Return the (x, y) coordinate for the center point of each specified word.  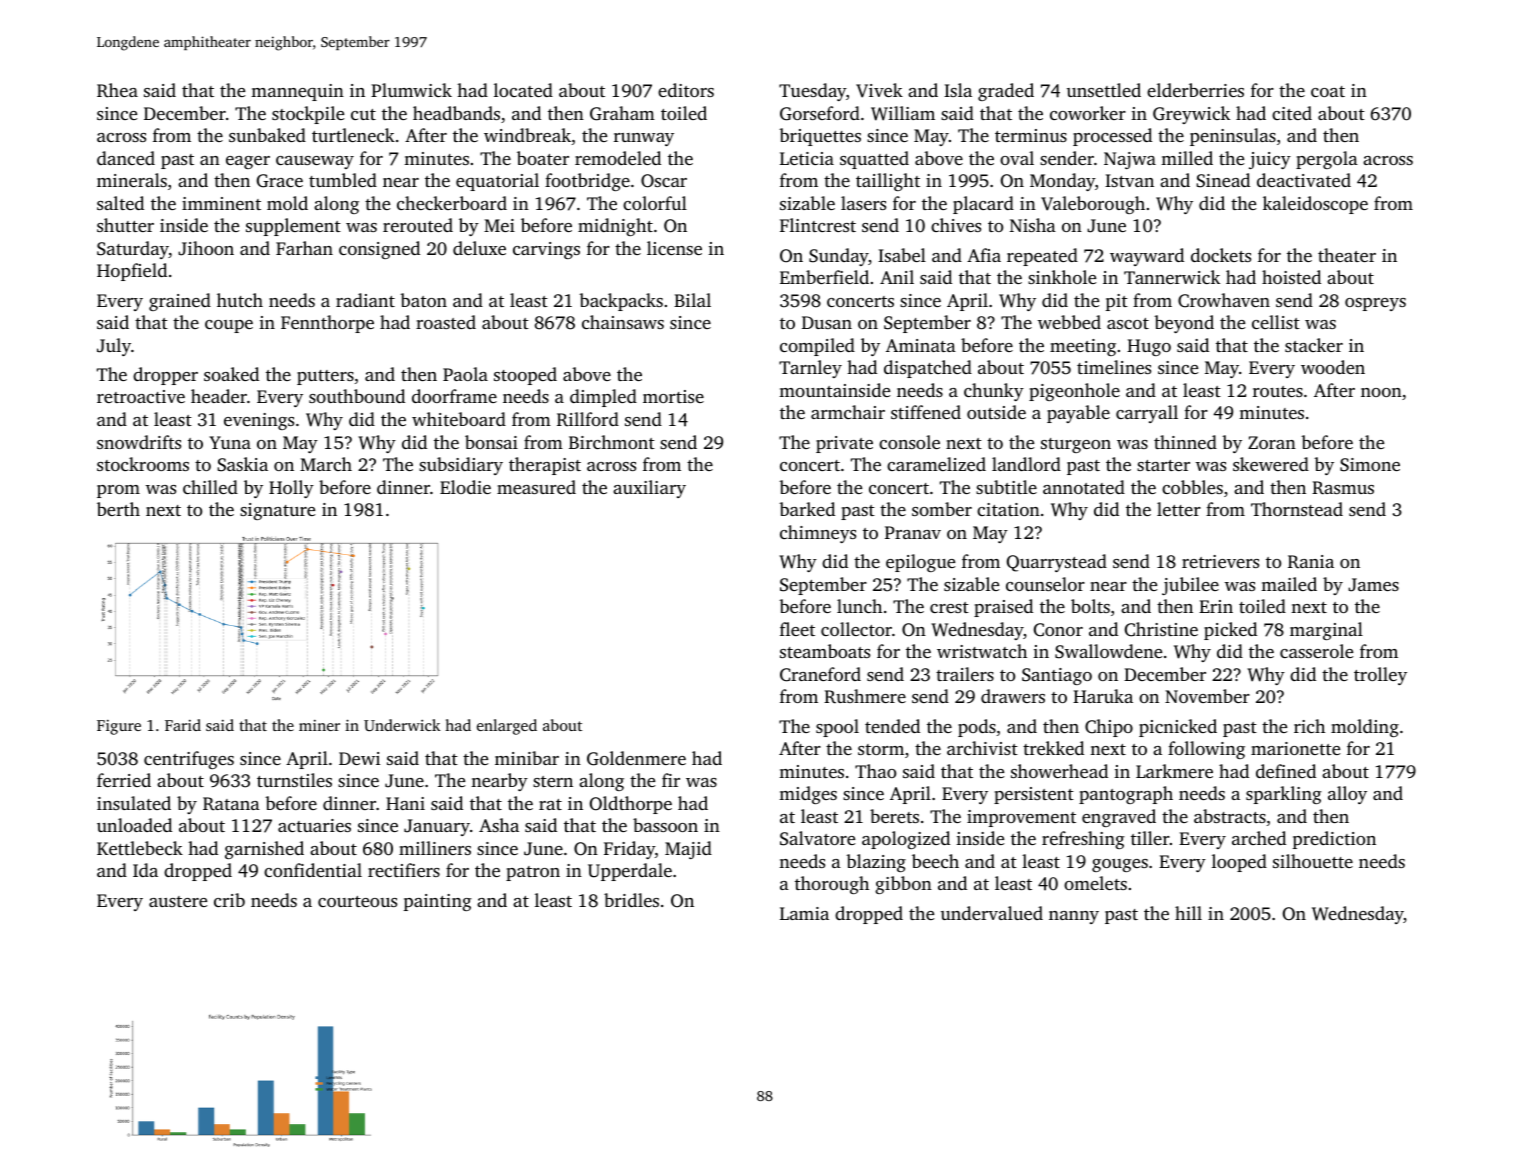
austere (178, 901)
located (523, 90)
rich (1309, 726)
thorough (832, 885)
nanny (1074, 917)
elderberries (1195, 90)
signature (277, 511)
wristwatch (982, 651)
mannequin (297, 92)
